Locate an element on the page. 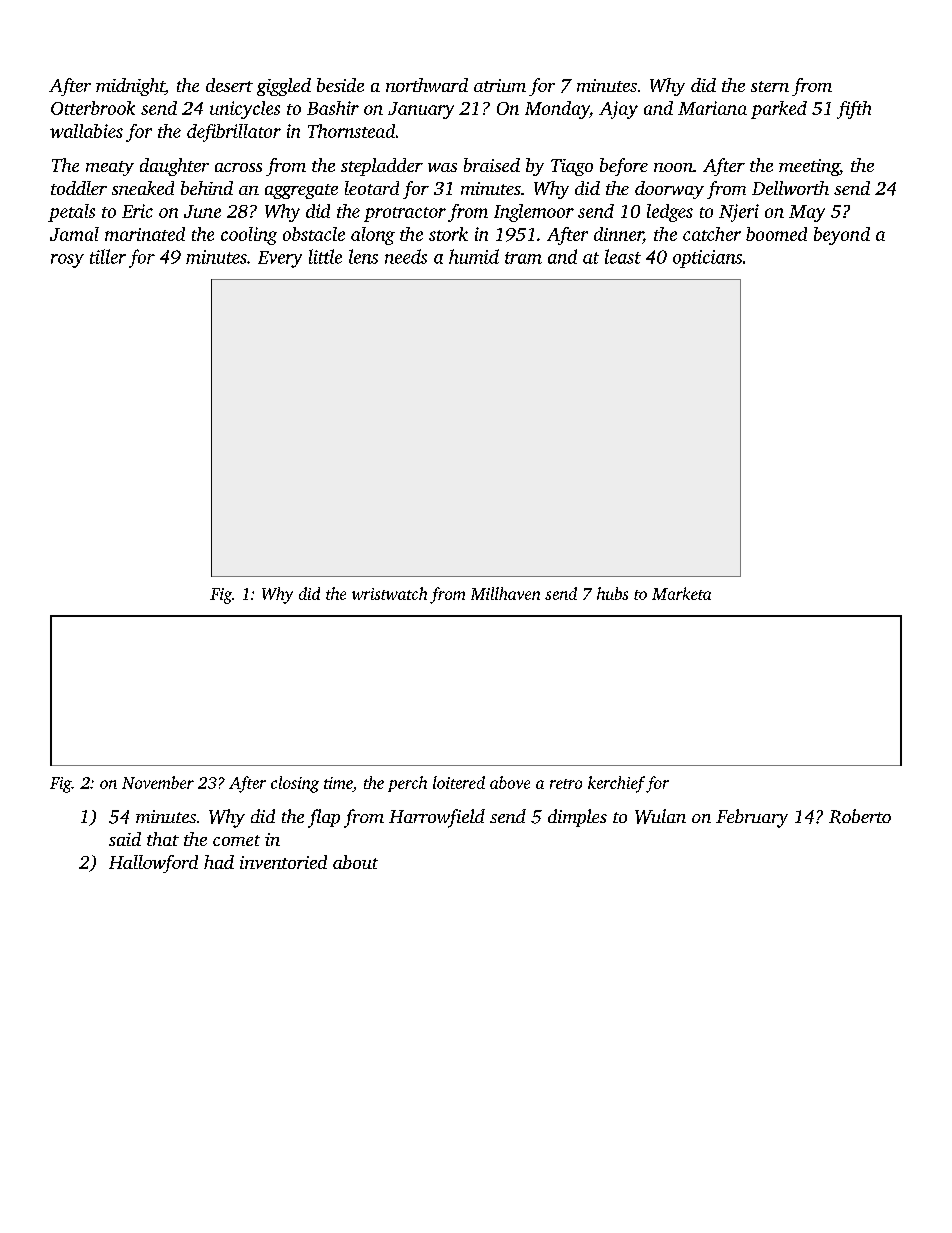  least is located at coordinates (623, 256).
